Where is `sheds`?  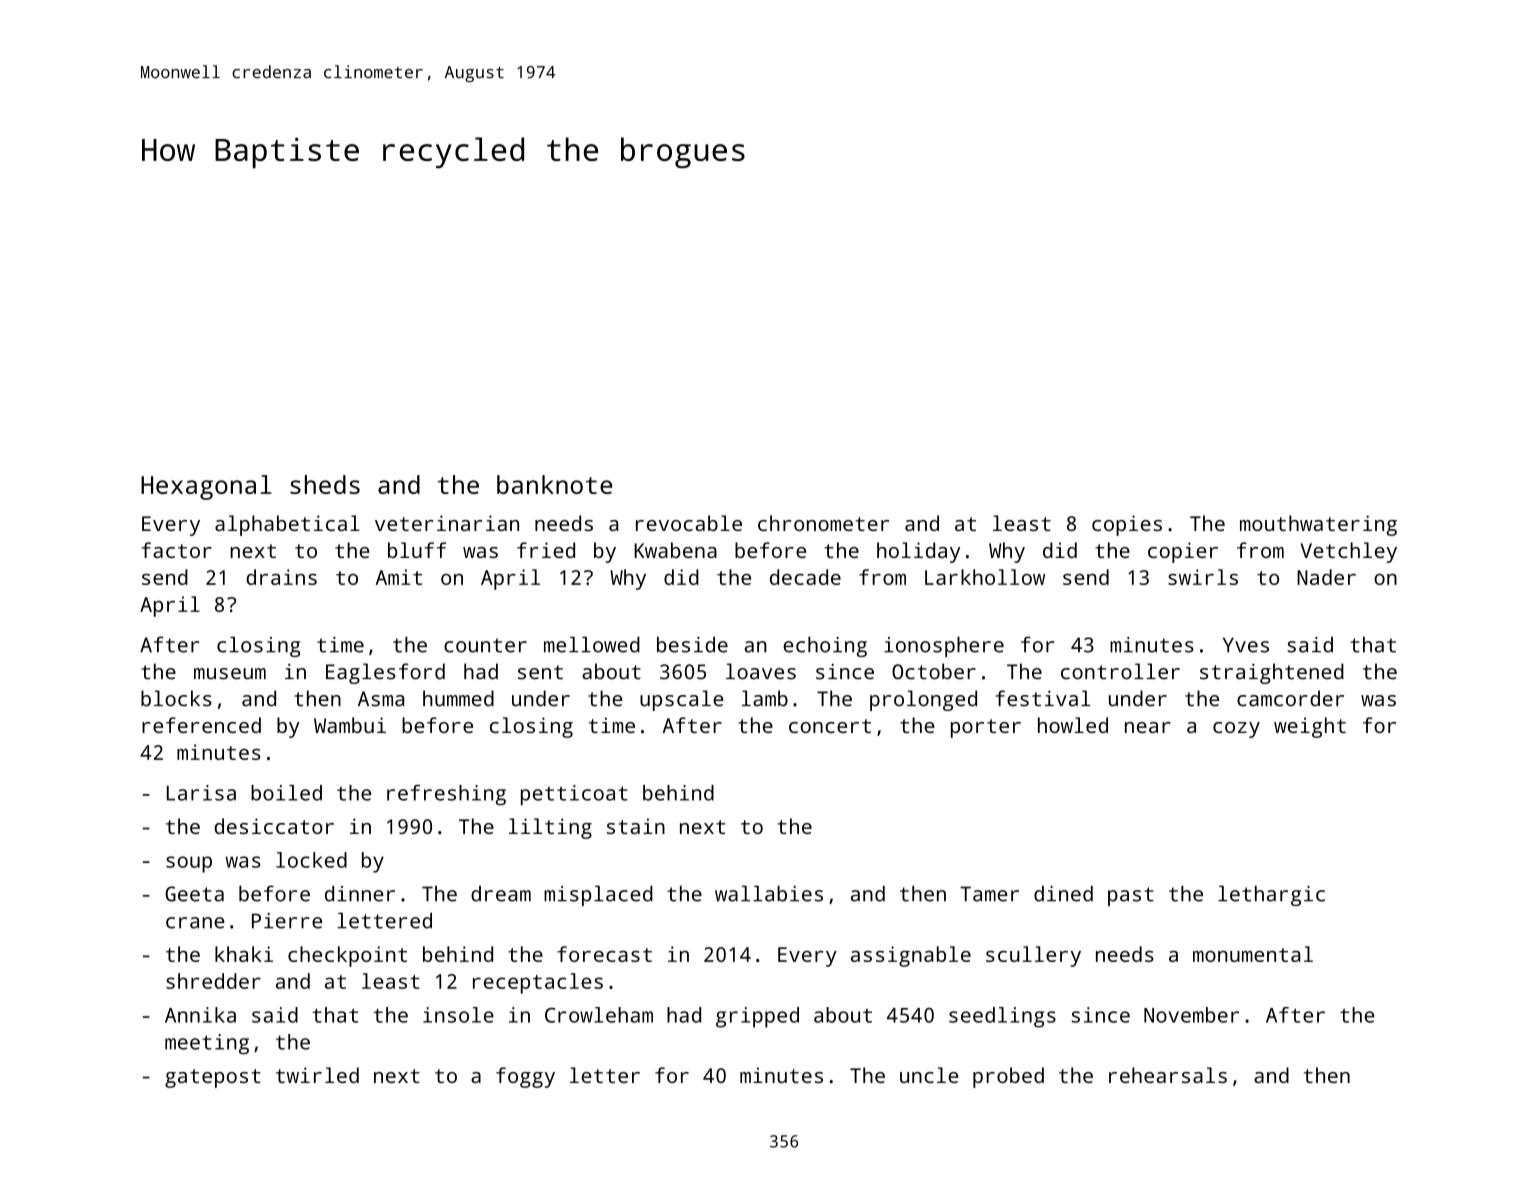 sheds is located at coordinates (325, 484).
